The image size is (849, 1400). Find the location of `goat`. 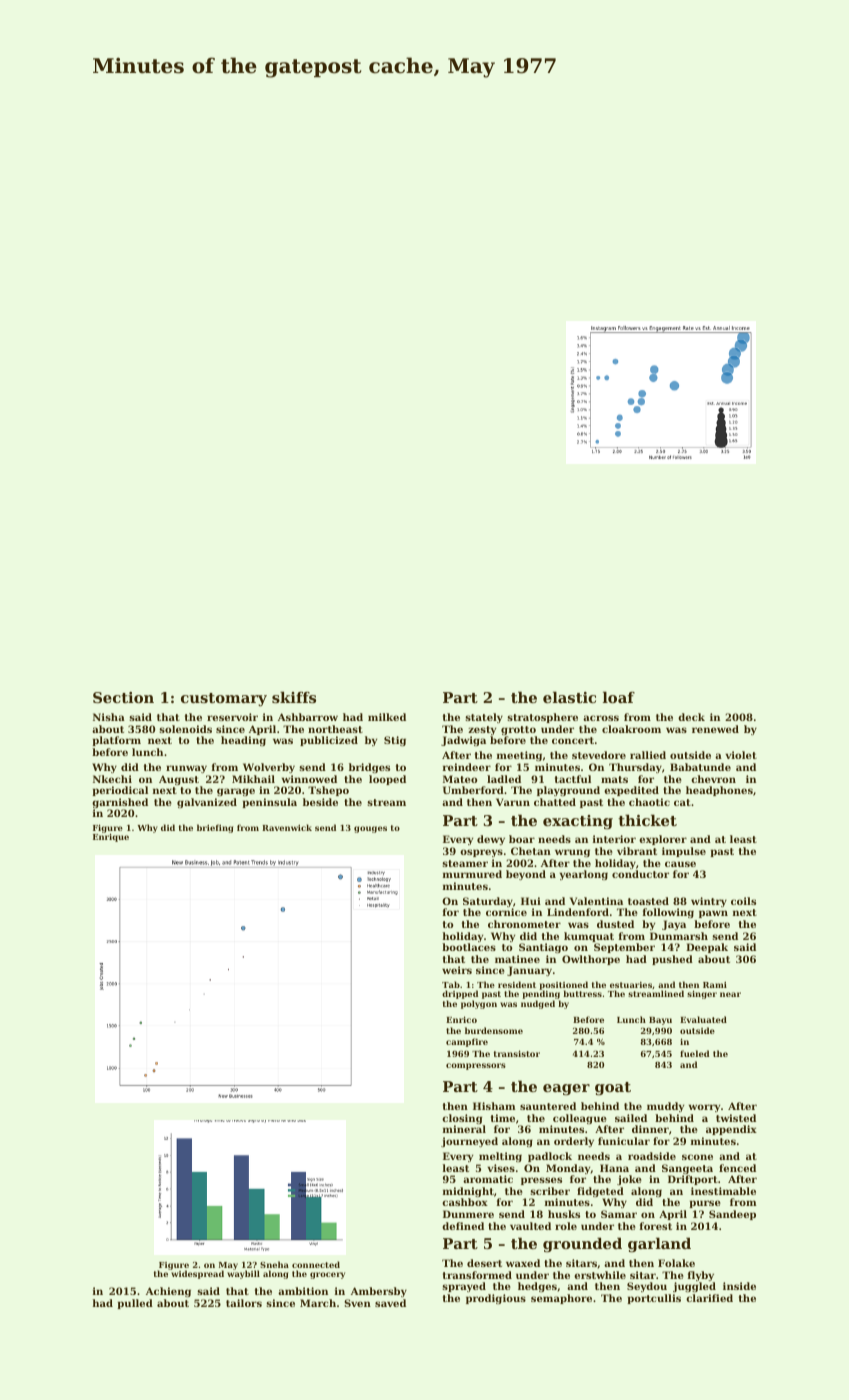

goat is located at coordinates (613, 1089).
